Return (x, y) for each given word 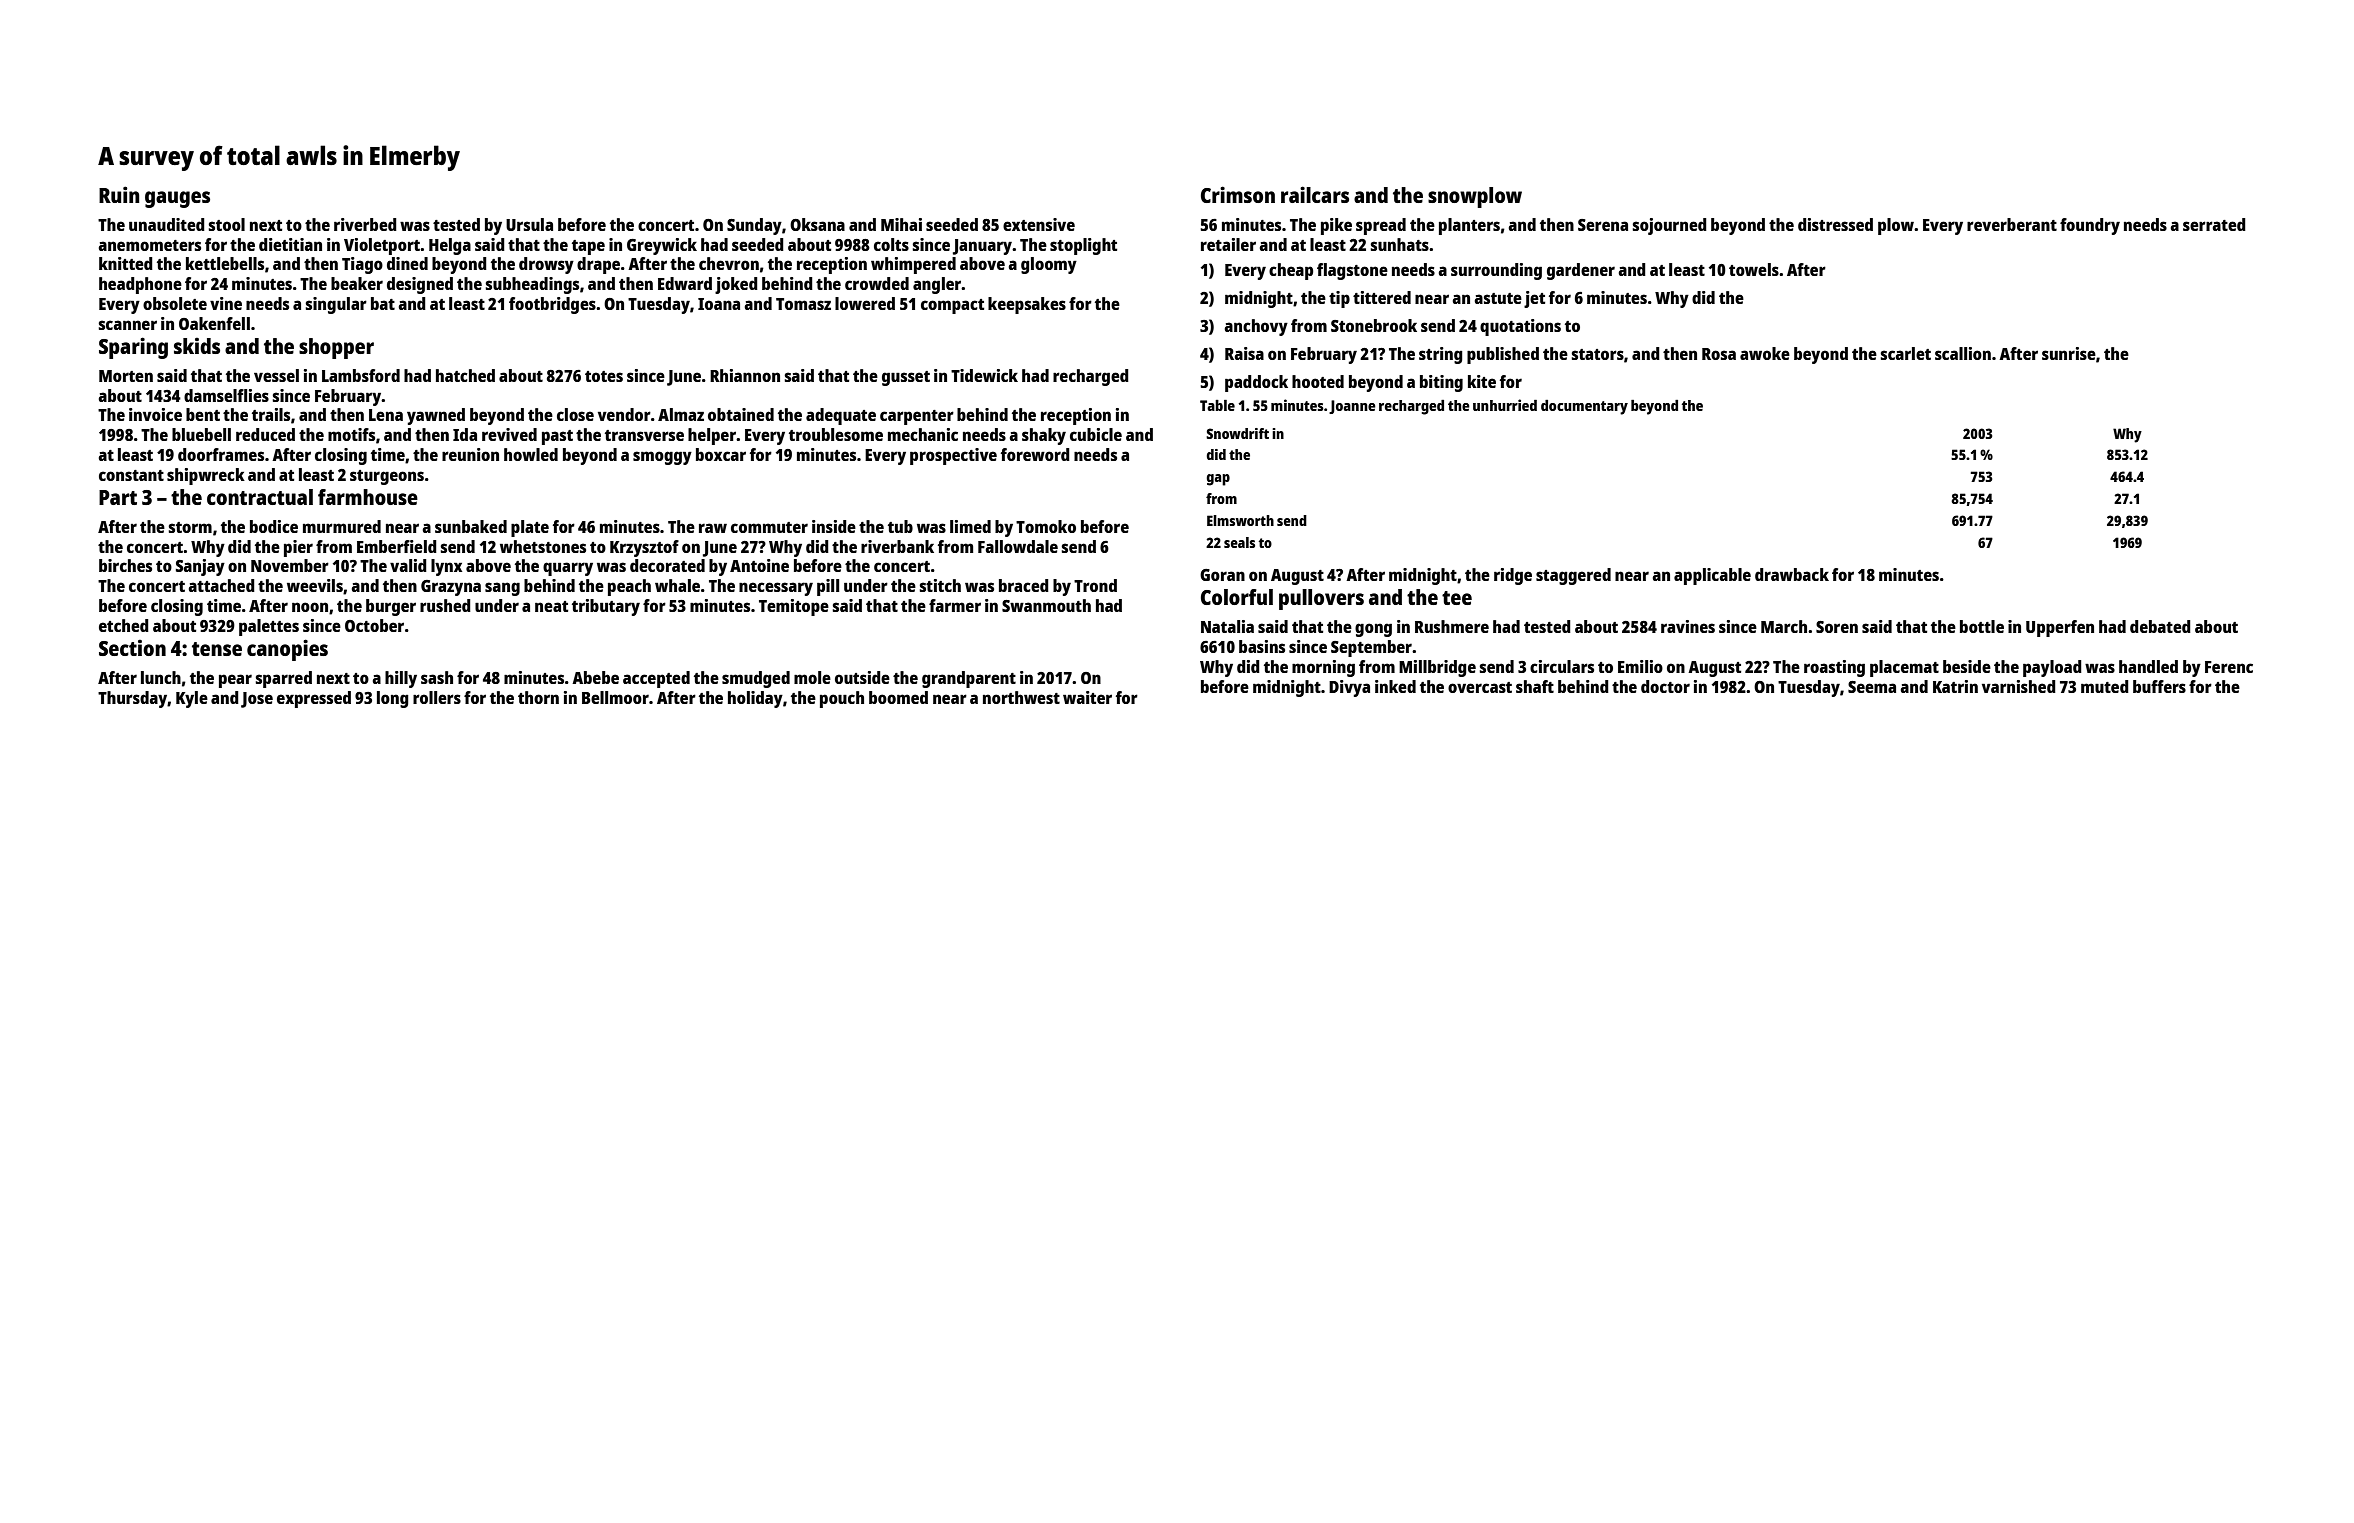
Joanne (1352, 407)
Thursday (133, 699)
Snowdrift (1237, 433)
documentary (1584, 407)
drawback (1792, 574)
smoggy (662, 458)
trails (271, 414)
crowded (877, 283)
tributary (606, 607)
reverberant (2012, 224)
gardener (1581, 271)
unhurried (1505, 405)
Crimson (1238, 194)
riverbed (365, 224)
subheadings (532, 285)
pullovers (1321, 599)
